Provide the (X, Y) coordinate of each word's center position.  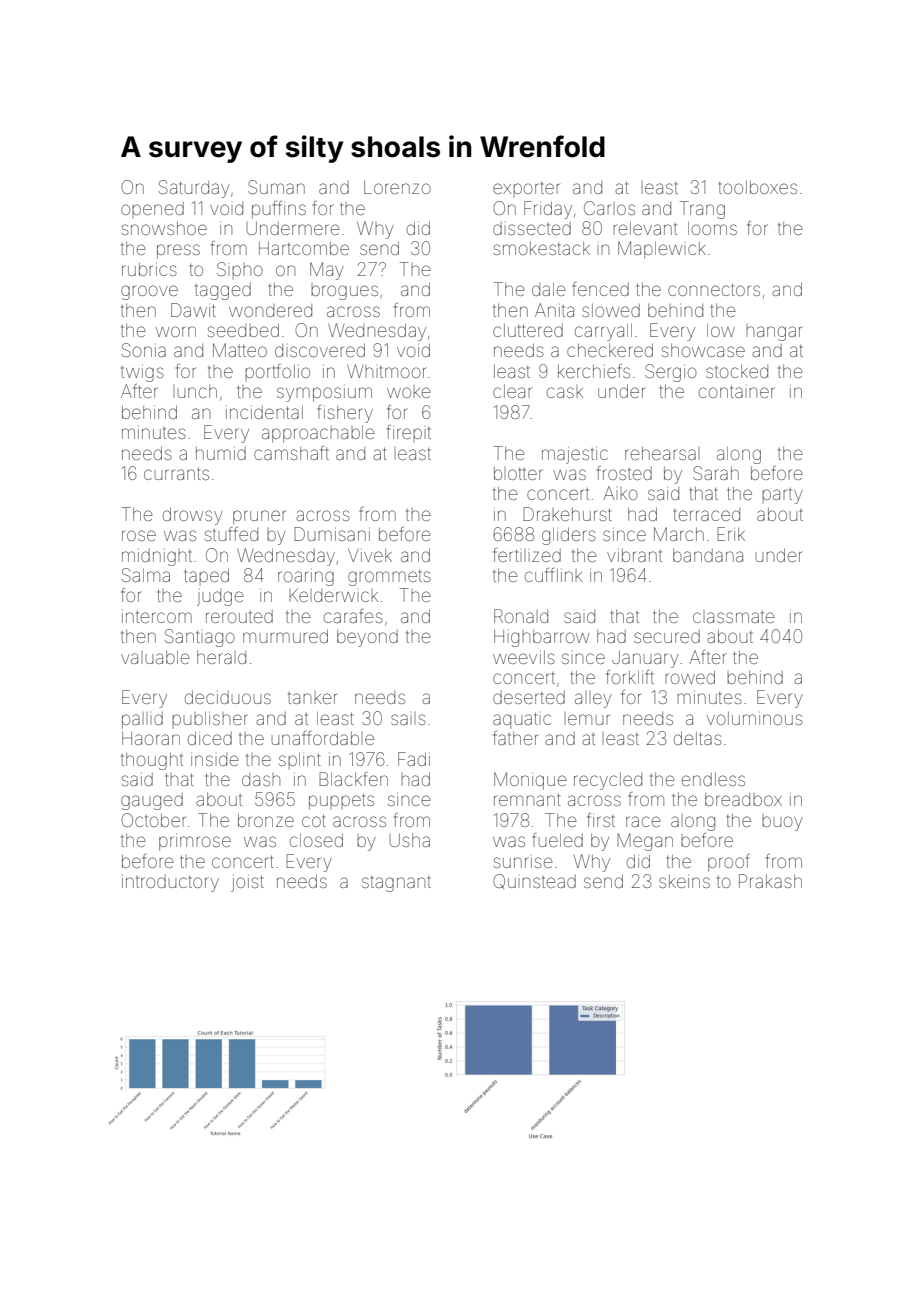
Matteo (240, 350)
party (782, 496)
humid (221, 453)
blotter (518, 473)
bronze (266, 820)
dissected (532, 228)
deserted (529, 697)
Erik (731, 534)
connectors (714, 289)
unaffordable (323, 738)
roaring (306, 577)
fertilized (527, 555)
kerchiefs (594, 371)
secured (667, 636)
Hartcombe (304, 248)
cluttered (528, 330)
